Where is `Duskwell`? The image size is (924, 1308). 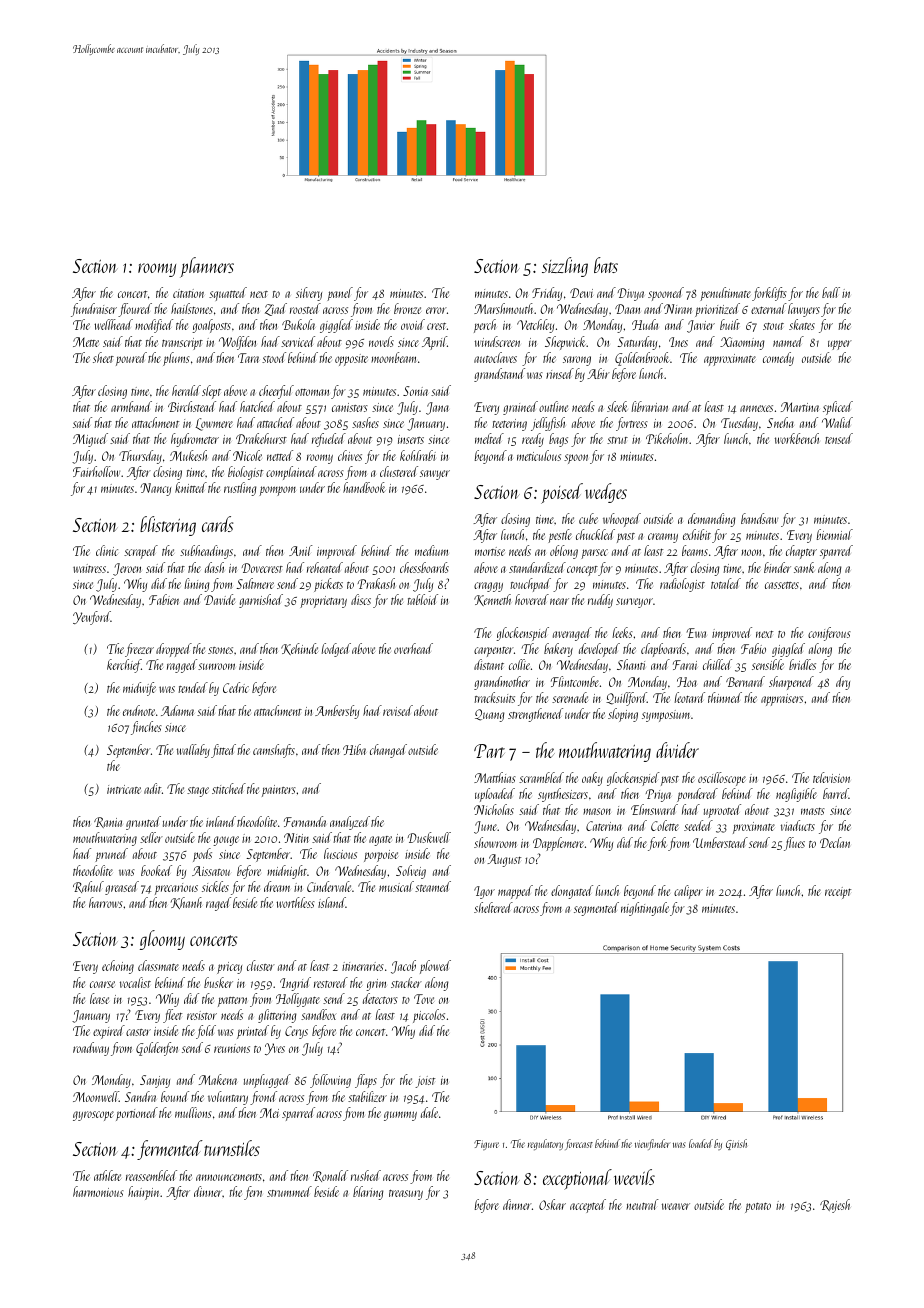
Duskwell is located at coordinates (429, 837).
